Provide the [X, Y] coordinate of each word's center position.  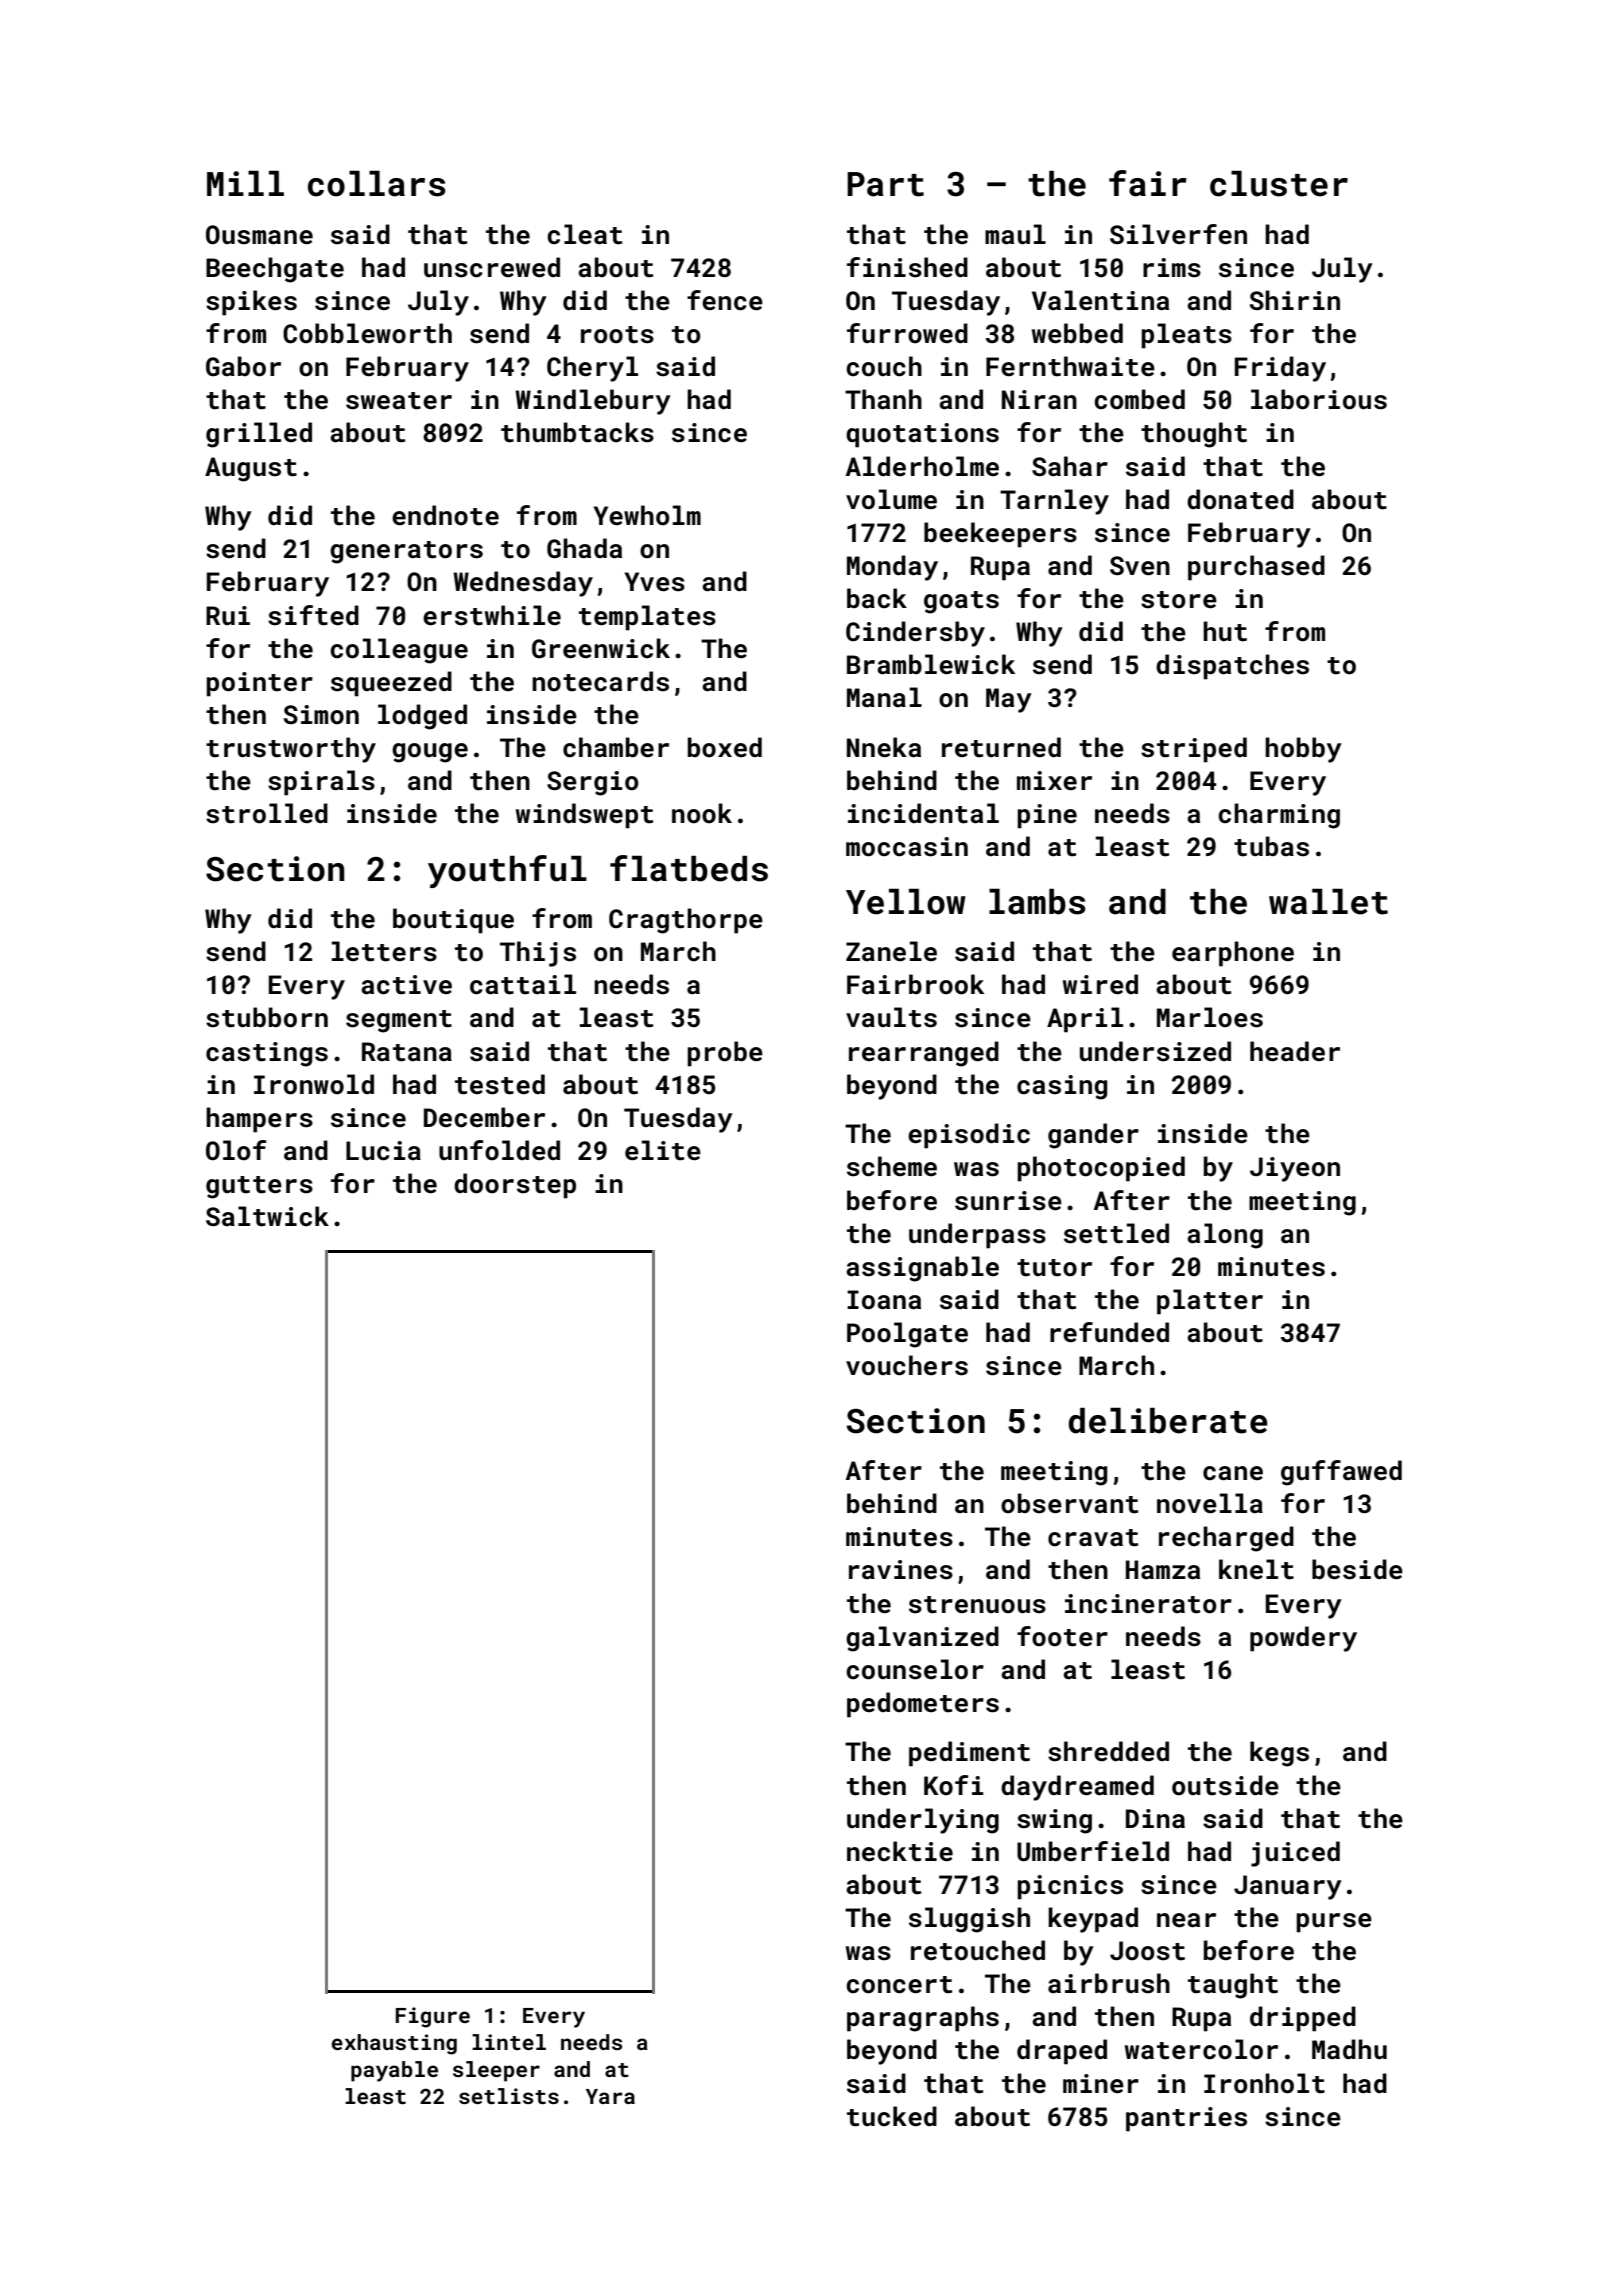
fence [725, 300]
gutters [259, 1187]
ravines [901, 1570]
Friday [1280, 369]
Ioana [884, 1300]
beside [1357, 1569]
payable [394, 2071]
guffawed [1341, 1473]
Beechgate [275, 270]
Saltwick [267, 1216]
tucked [892, 2116]
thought [1194, 435]
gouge [430, 753]
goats [961, 602]
